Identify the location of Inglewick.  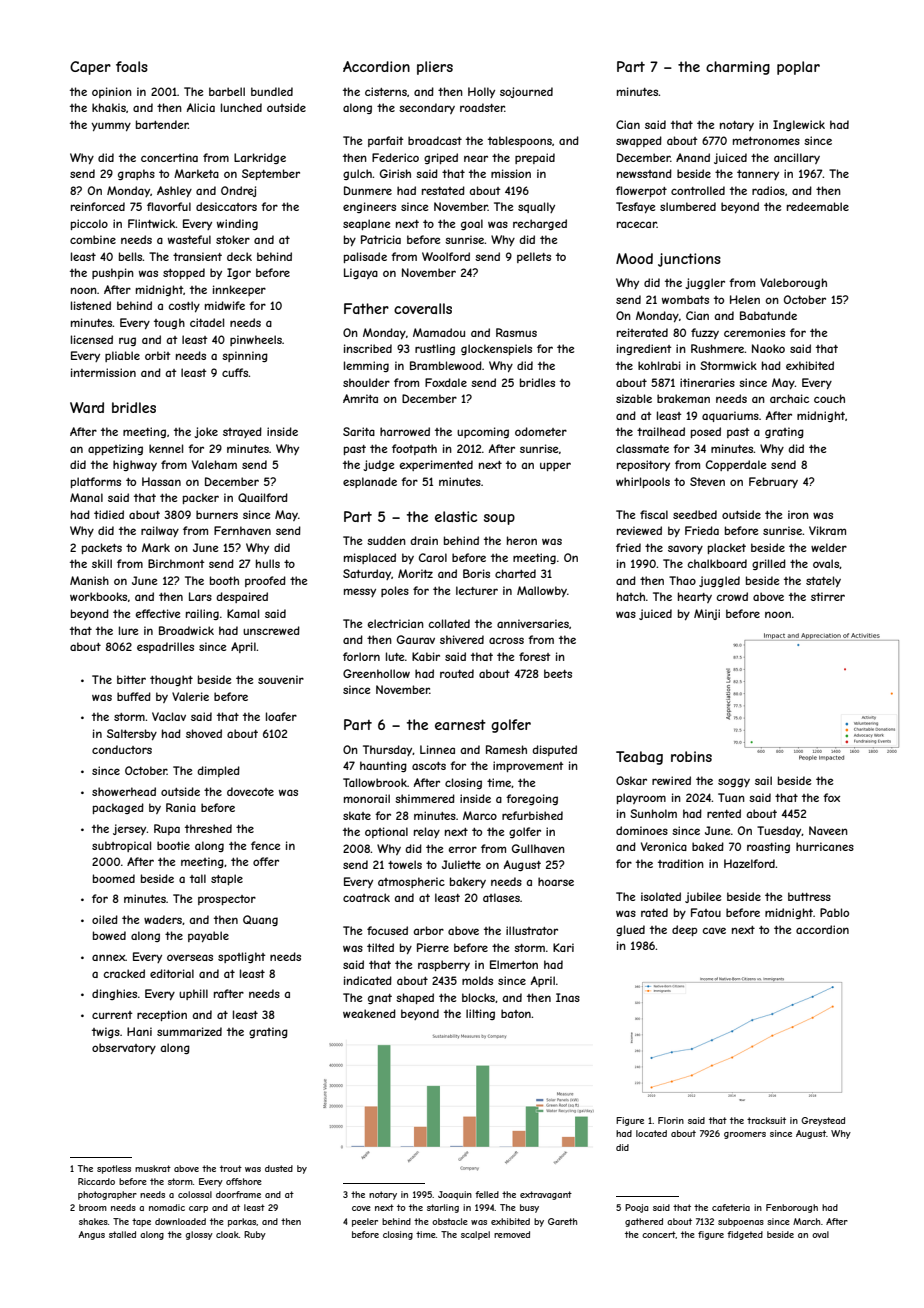
(799, 125).
